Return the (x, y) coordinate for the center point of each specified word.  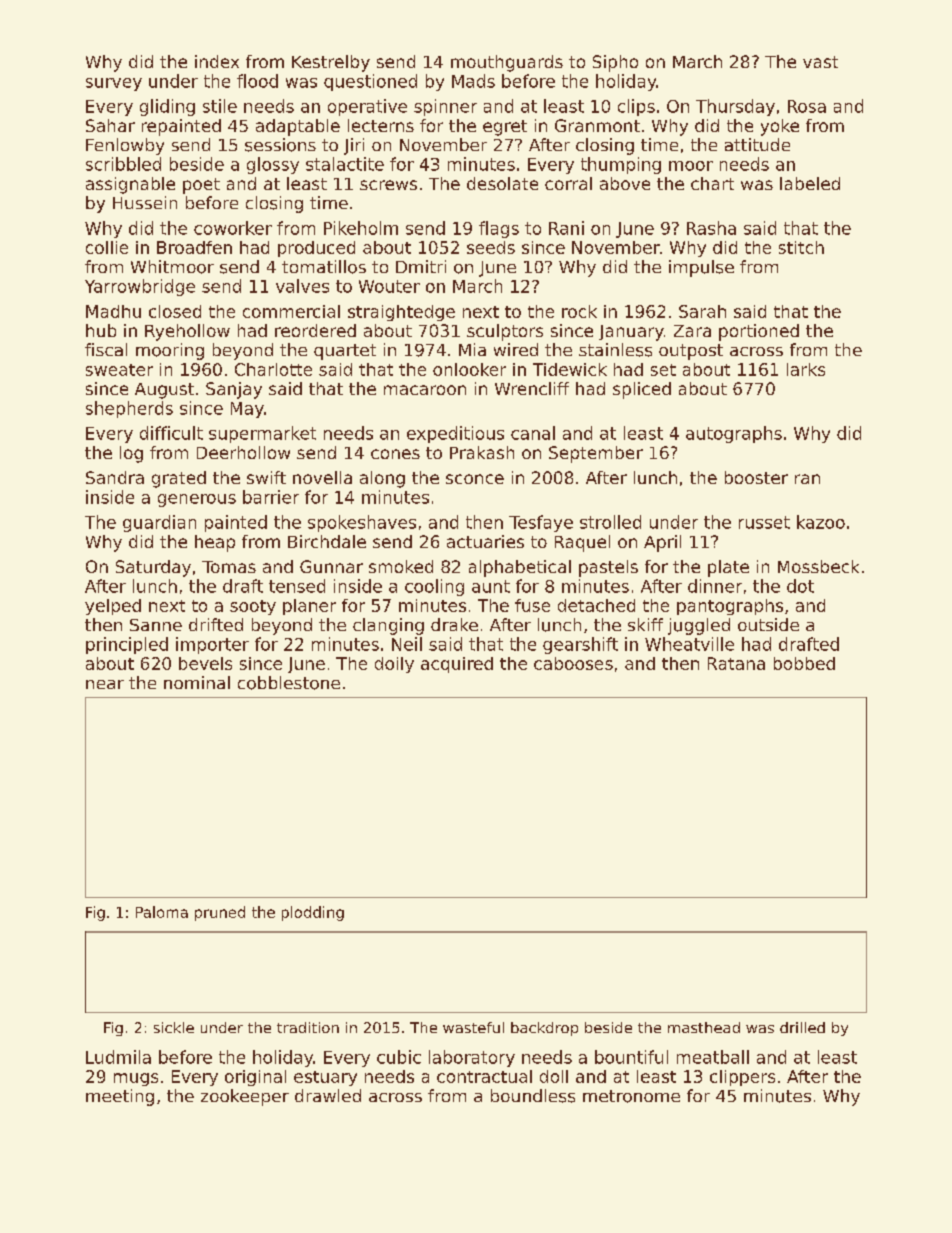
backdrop (544, 1029)
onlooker (469, 369)
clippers (742, 1078)
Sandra (115, 477)
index (217, 61)
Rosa (807, 106)
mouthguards (507, 63)
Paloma (162, 912)
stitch (801, 247)
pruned (220, 913)
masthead (704, 1027)
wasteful (473, 1027)
